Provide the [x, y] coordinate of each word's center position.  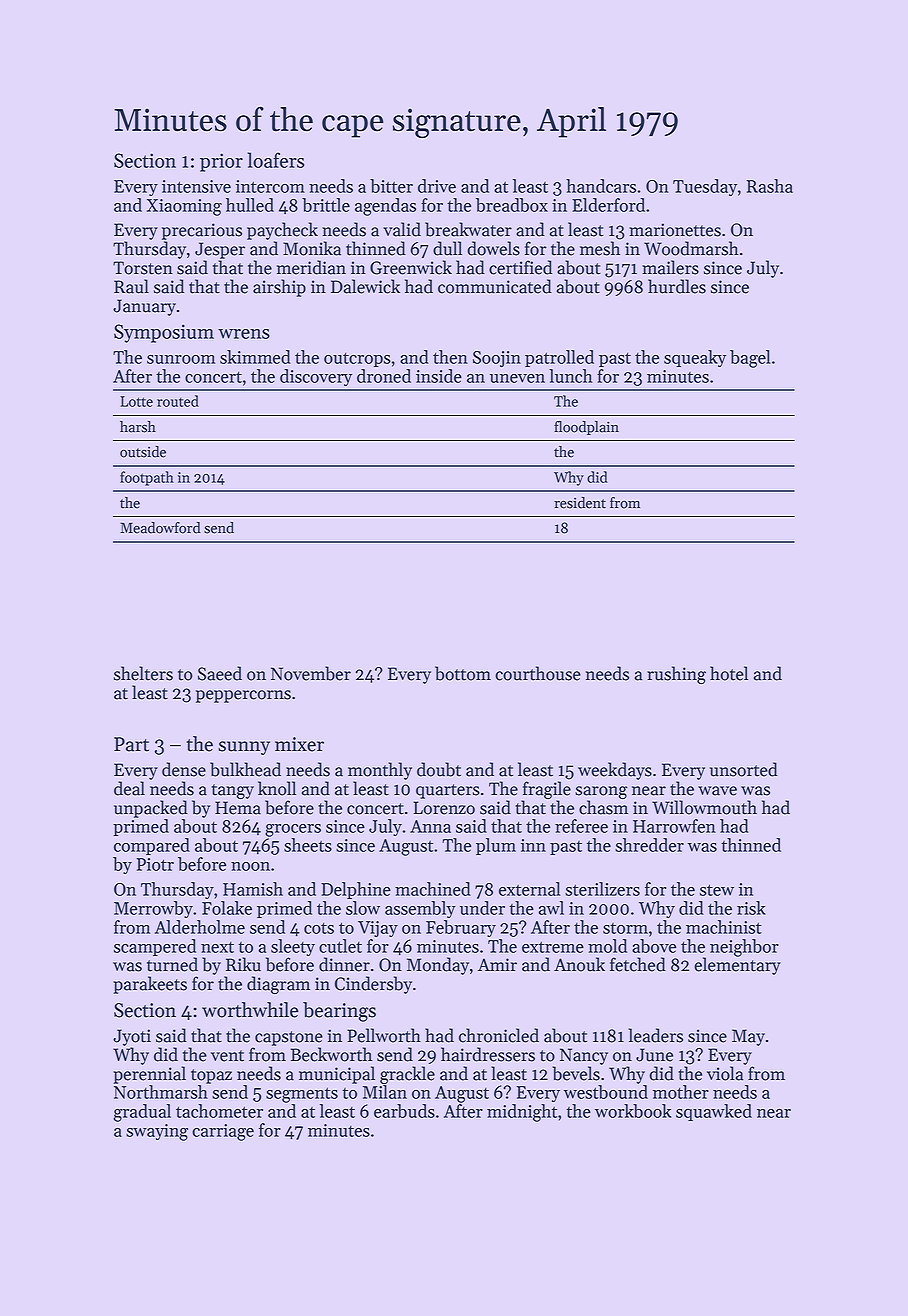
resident [580, 503]
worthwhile [250, 1010]
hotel [729, 673]
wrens [244, 334]
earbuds [404, 1111]
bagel [750, 359]
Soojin [497, 359]
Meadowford [160, 528]
